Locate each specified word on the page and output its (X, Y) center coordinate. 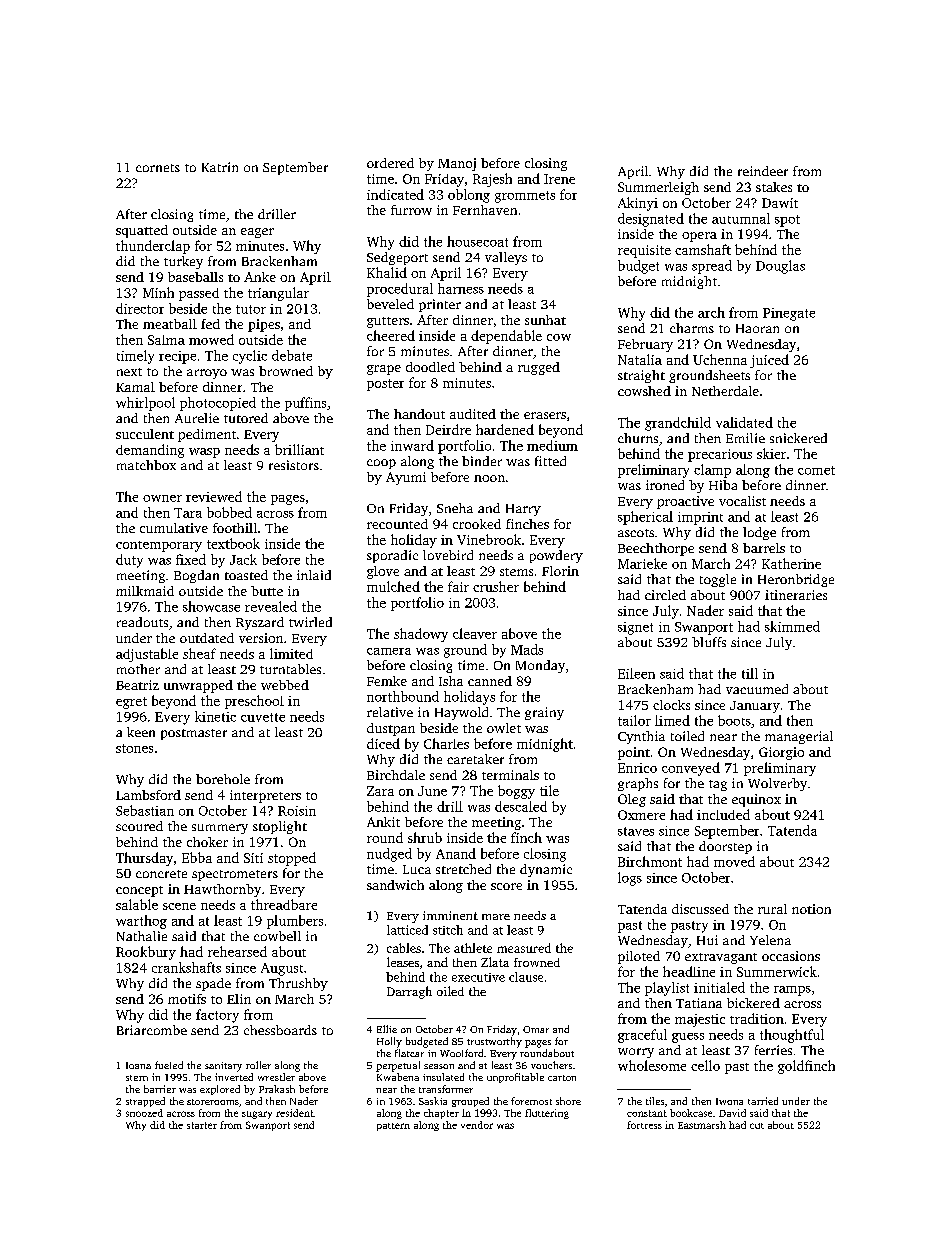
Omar (536, 1029)
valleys (506, 258)
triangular (278, 294)
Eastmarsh (702, 1125)
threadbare (284, 904)
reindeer (763, 171)
